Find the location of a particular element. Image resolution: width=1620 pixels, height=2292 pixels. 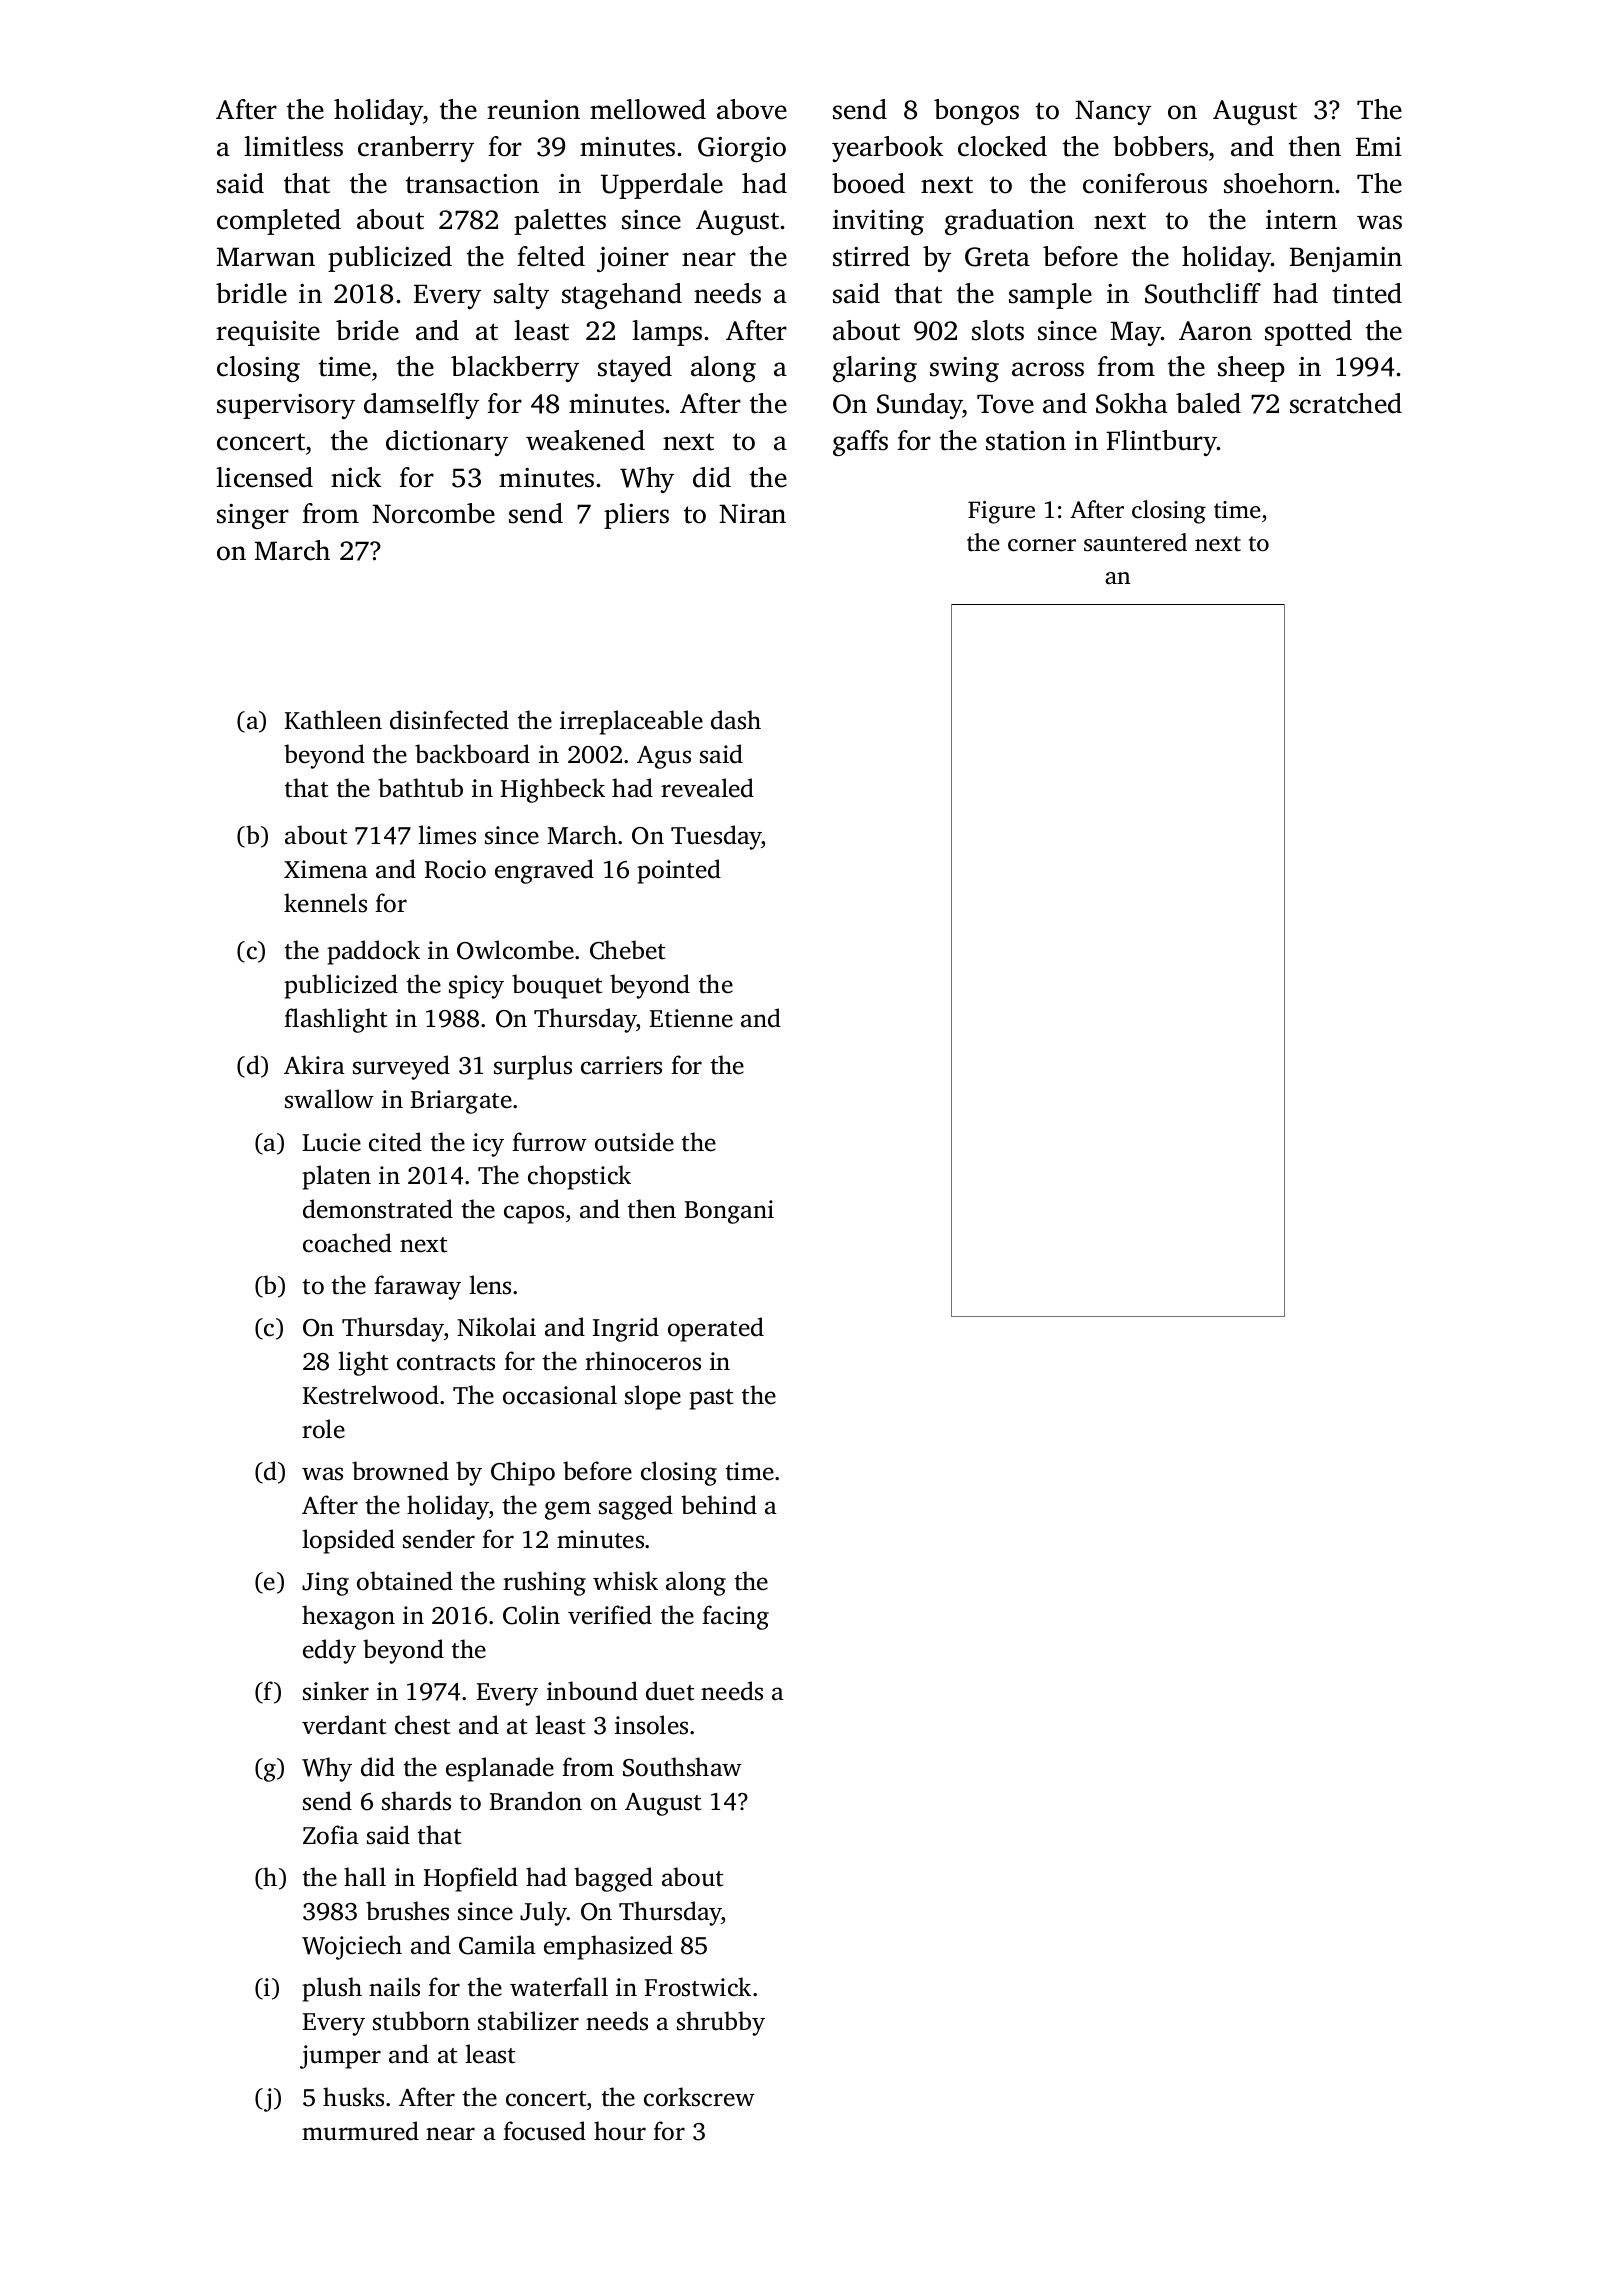

Emi is located at coordinates (1379, 146).
